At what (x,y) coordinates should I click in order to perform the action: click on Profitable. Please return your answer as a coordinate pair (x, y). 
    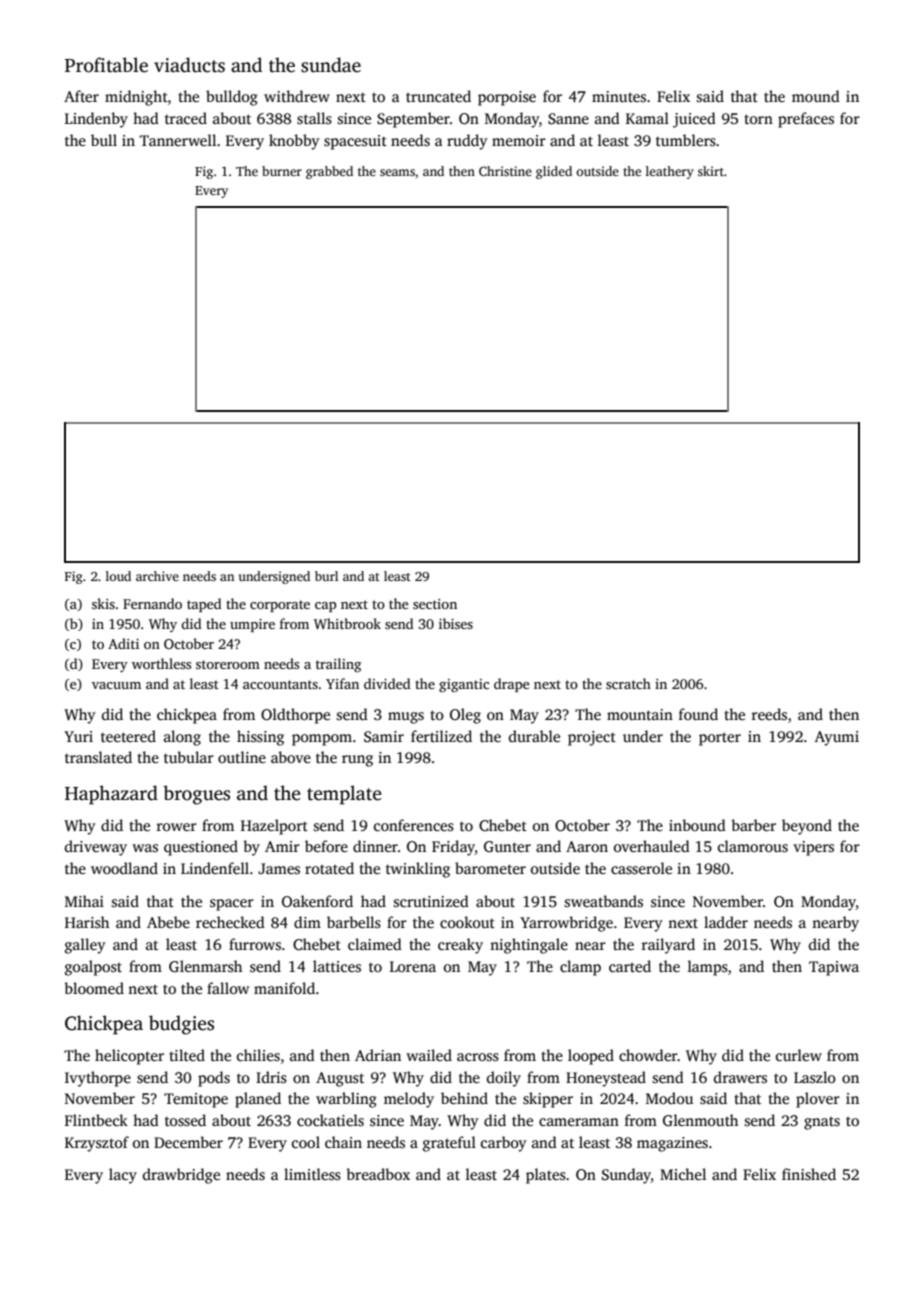
    Looking at the image, I should click on (106, 65).
